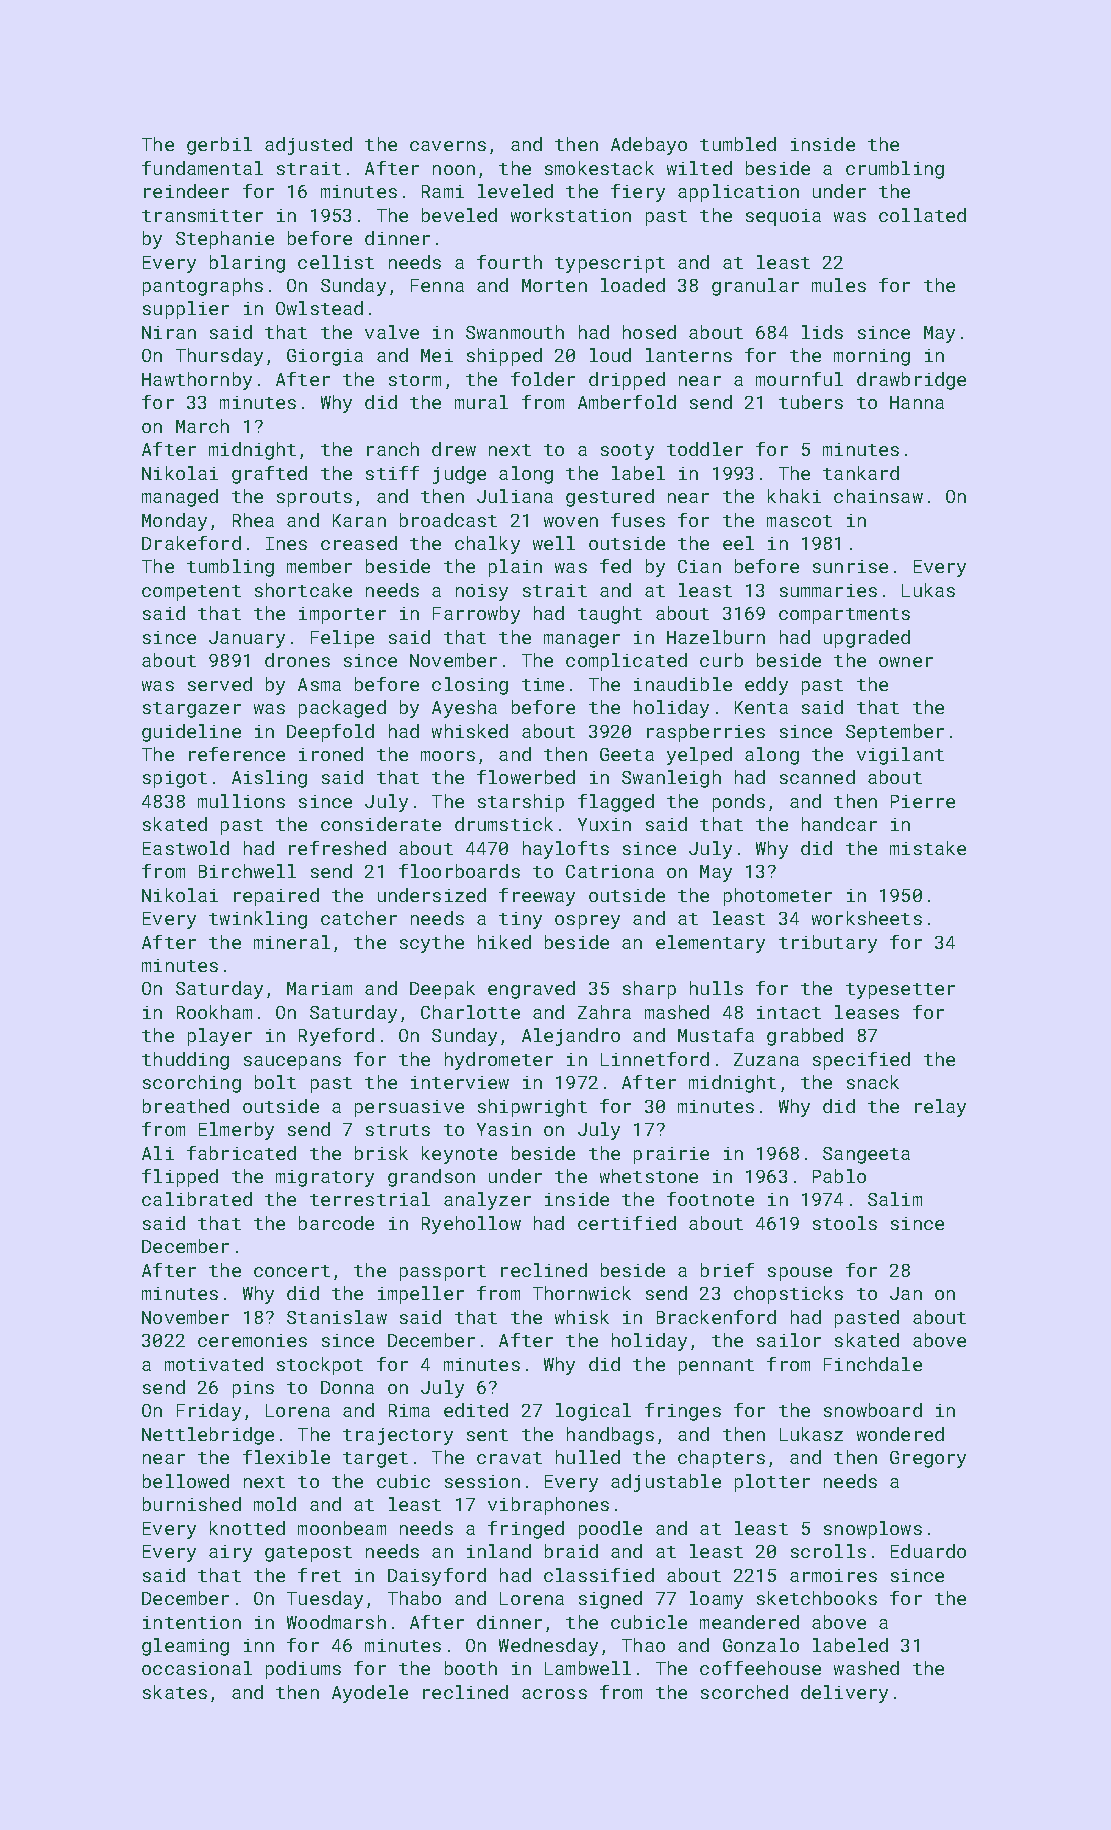 The height and width of the screenshot is (1830, 1111). I want to click on breathed, so click(186, 1106).
